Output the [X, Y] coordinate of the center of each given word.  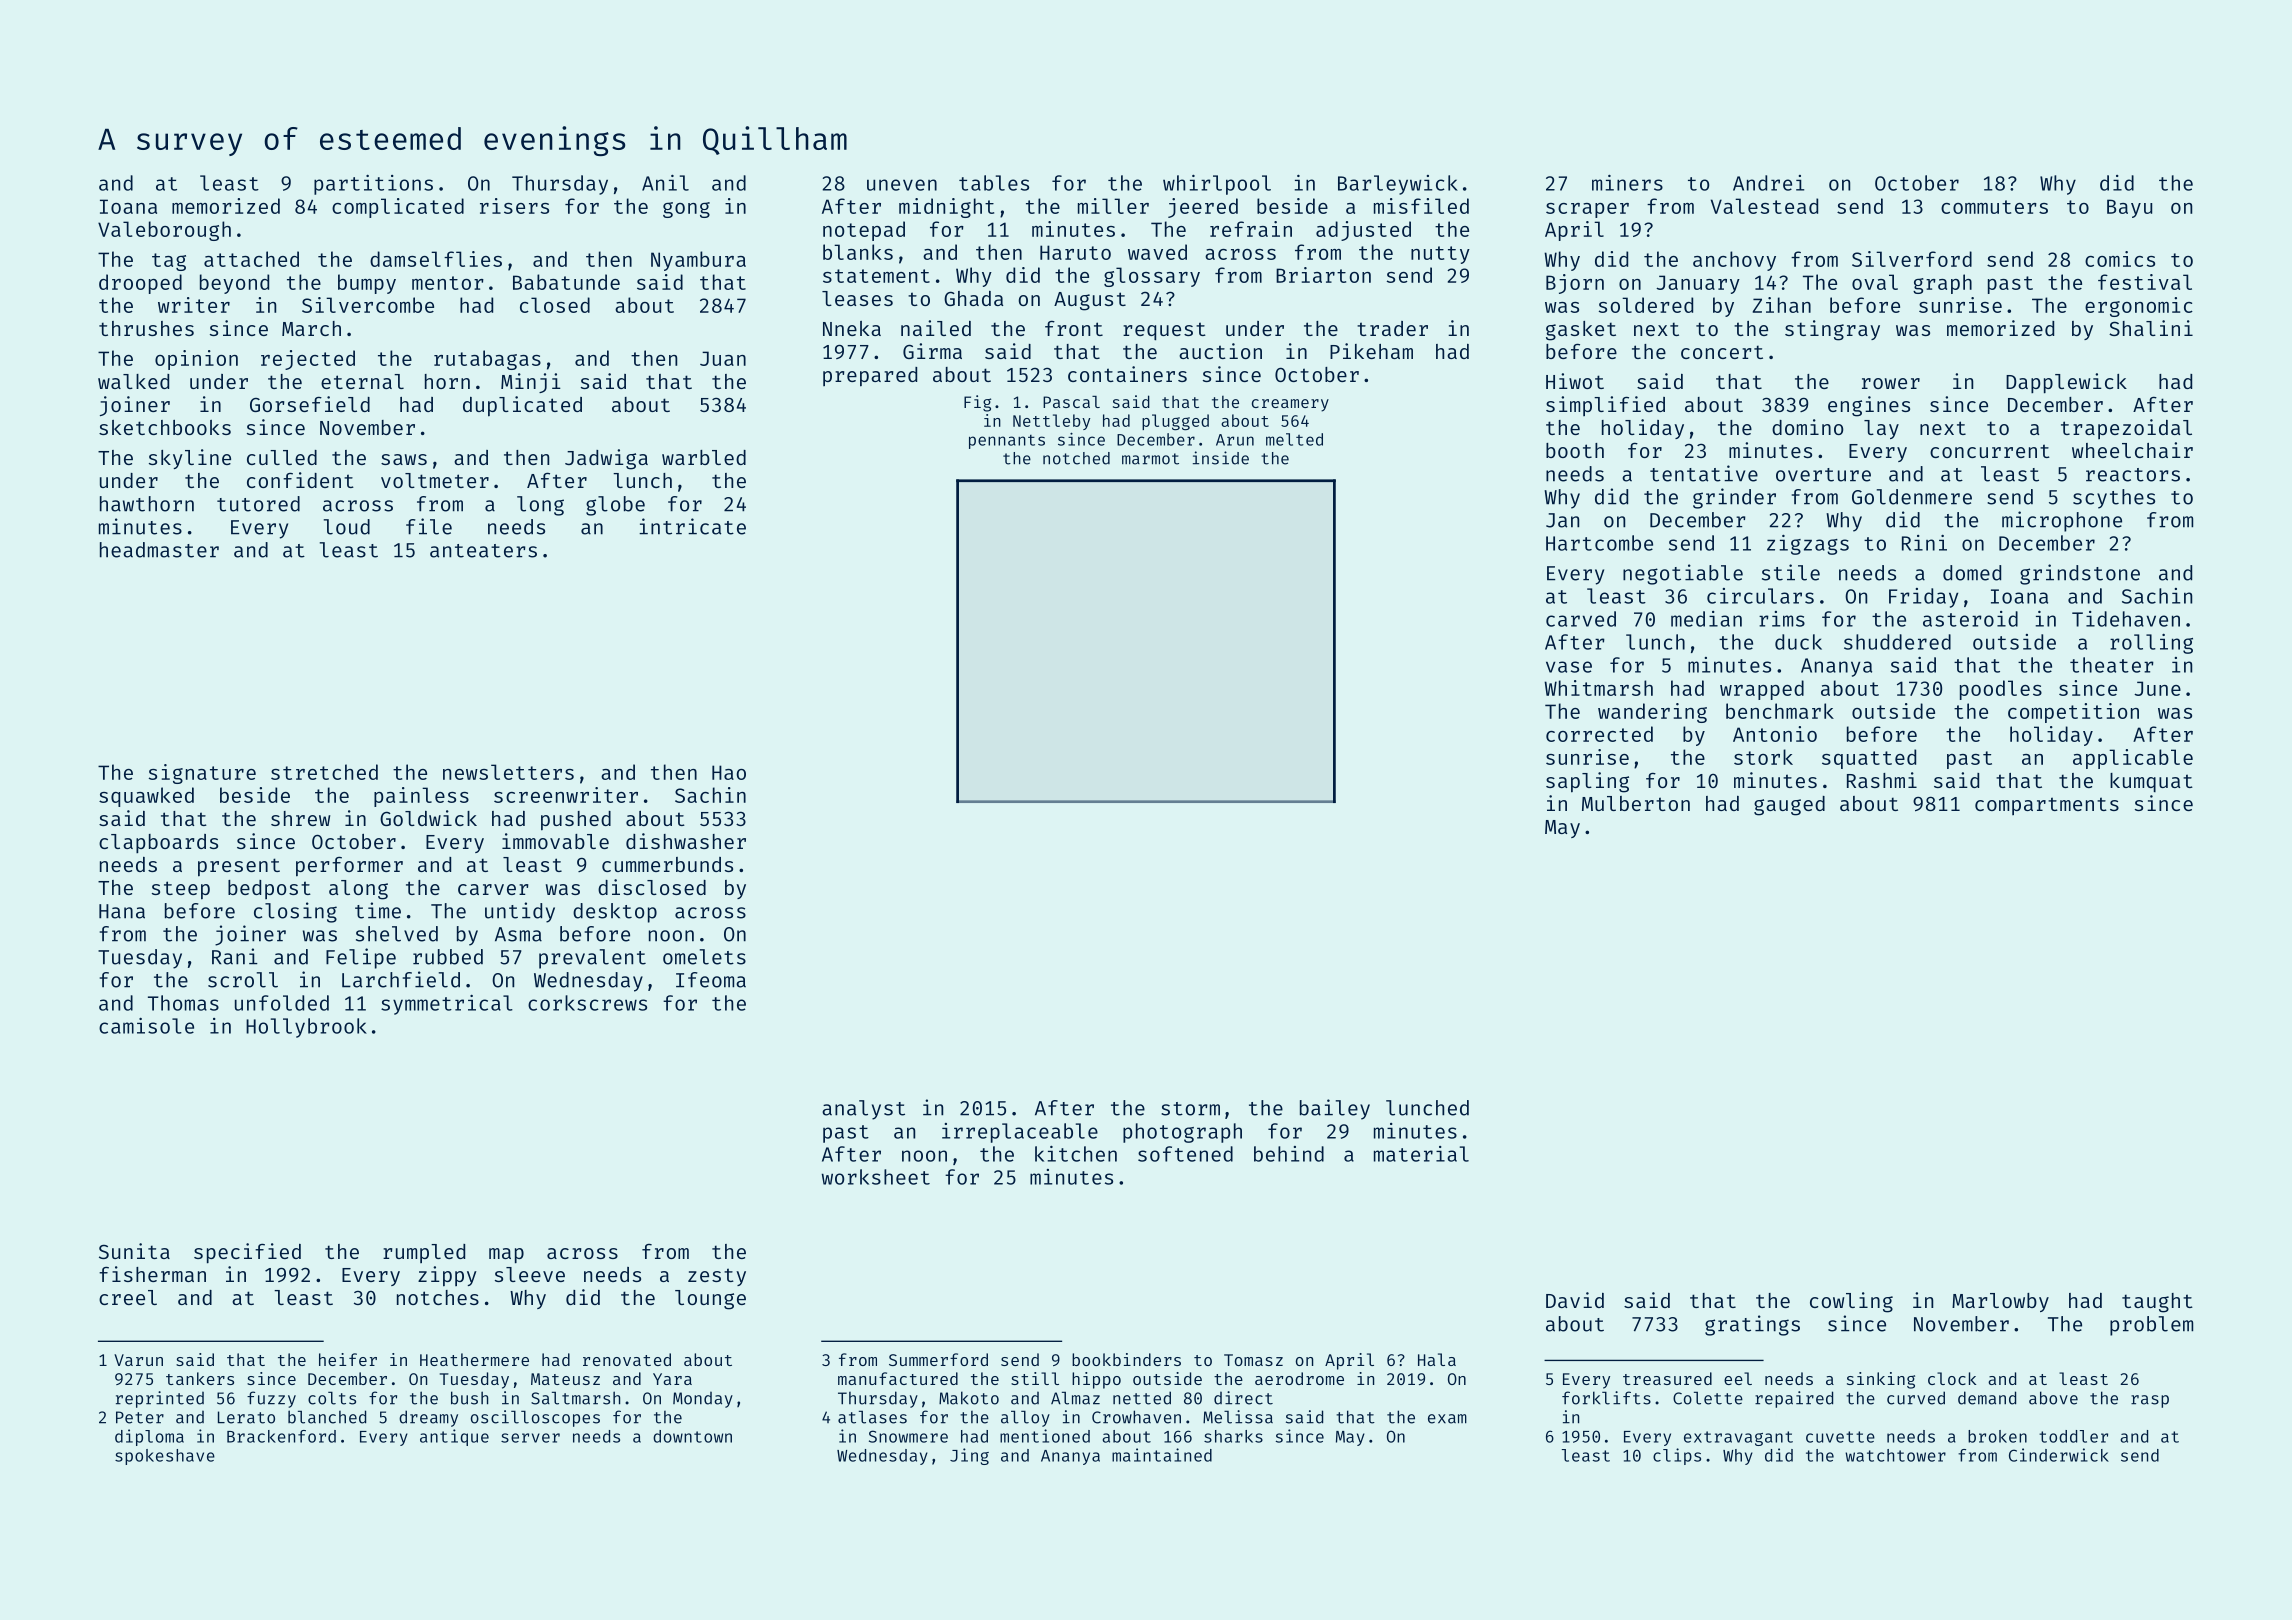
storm [1190, 1109]
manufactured [898, 1378]
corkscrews [587, 1003]
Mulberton [1636, 803]
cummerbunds [667, 864]
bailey [1335, 1109]
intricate [692, 526]
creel [128, 1297]
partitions [373, 185]
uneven [902, 185]
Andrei [1768, 183]
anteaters [483, 551]
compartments [2047, 806]
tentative [1704, 473]
